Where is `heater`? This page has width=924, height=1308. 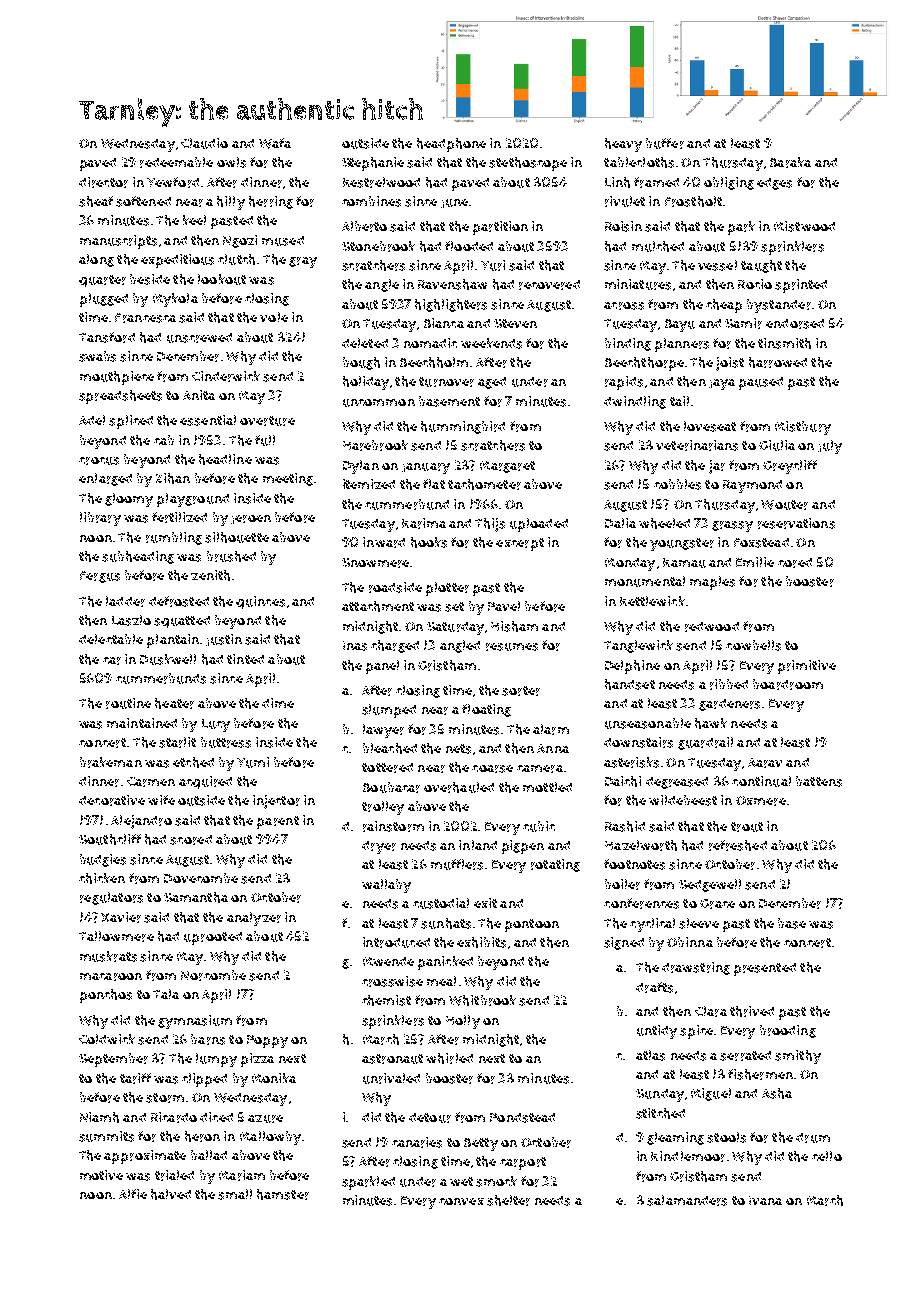
heater is located at coordinates (174, 703).
